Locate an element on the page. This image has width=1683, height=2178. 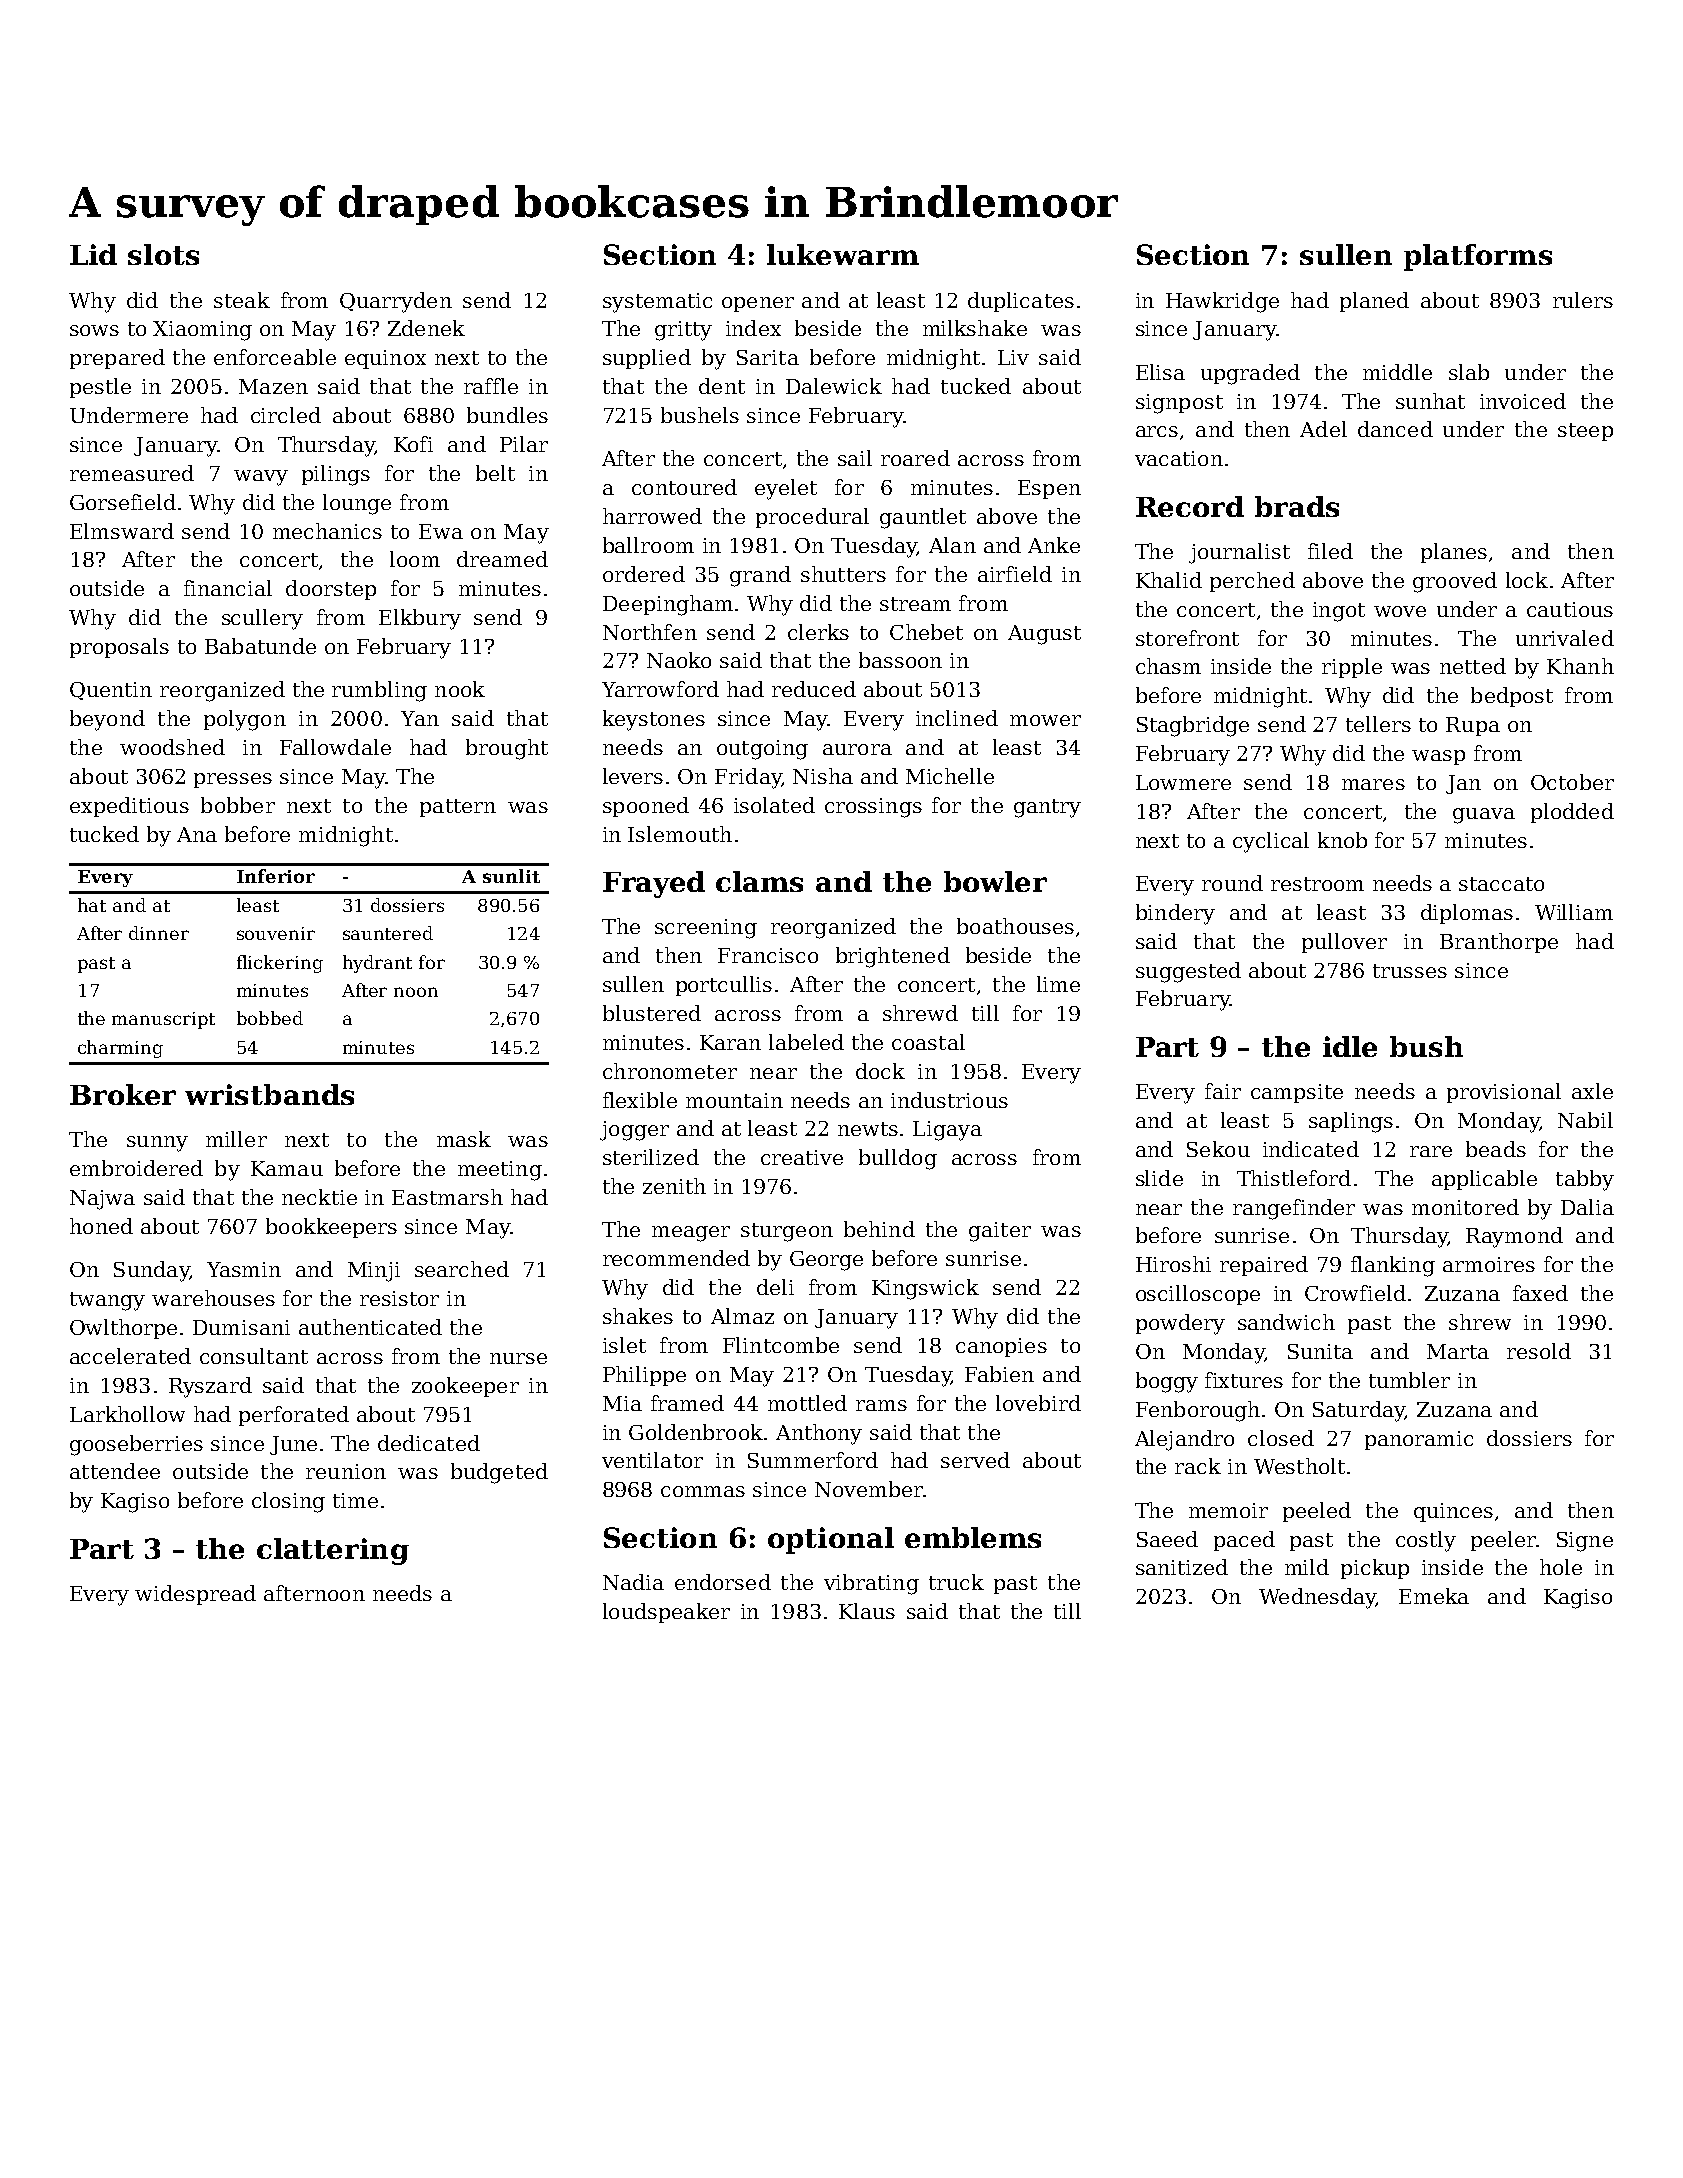
lukewarm is located at coordinates (843, 254).
